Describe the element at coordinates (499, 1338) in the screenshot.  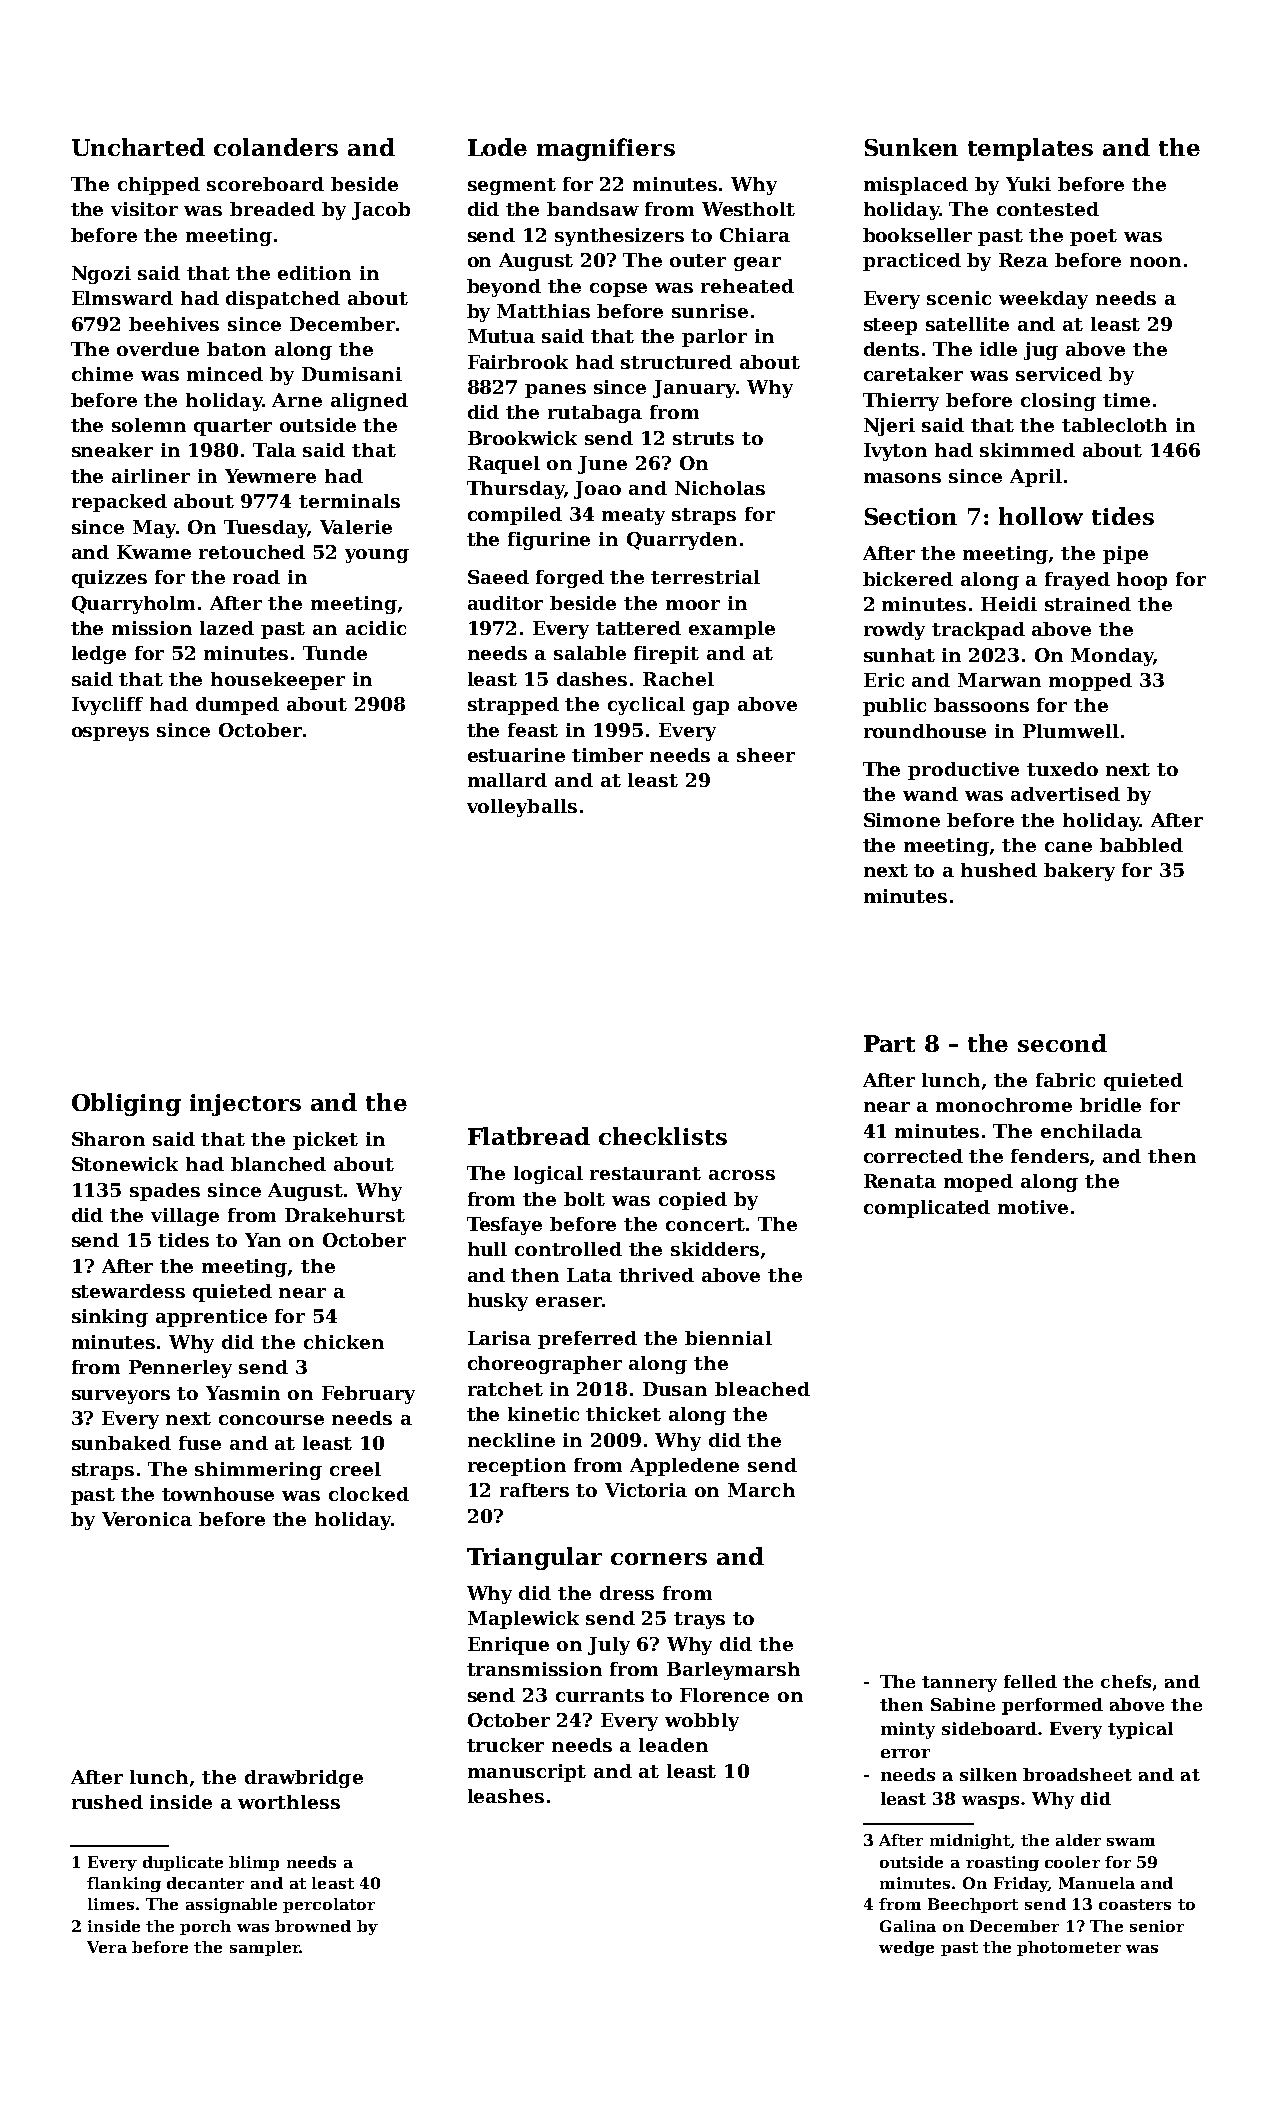
I see `Larisa` at that location.
